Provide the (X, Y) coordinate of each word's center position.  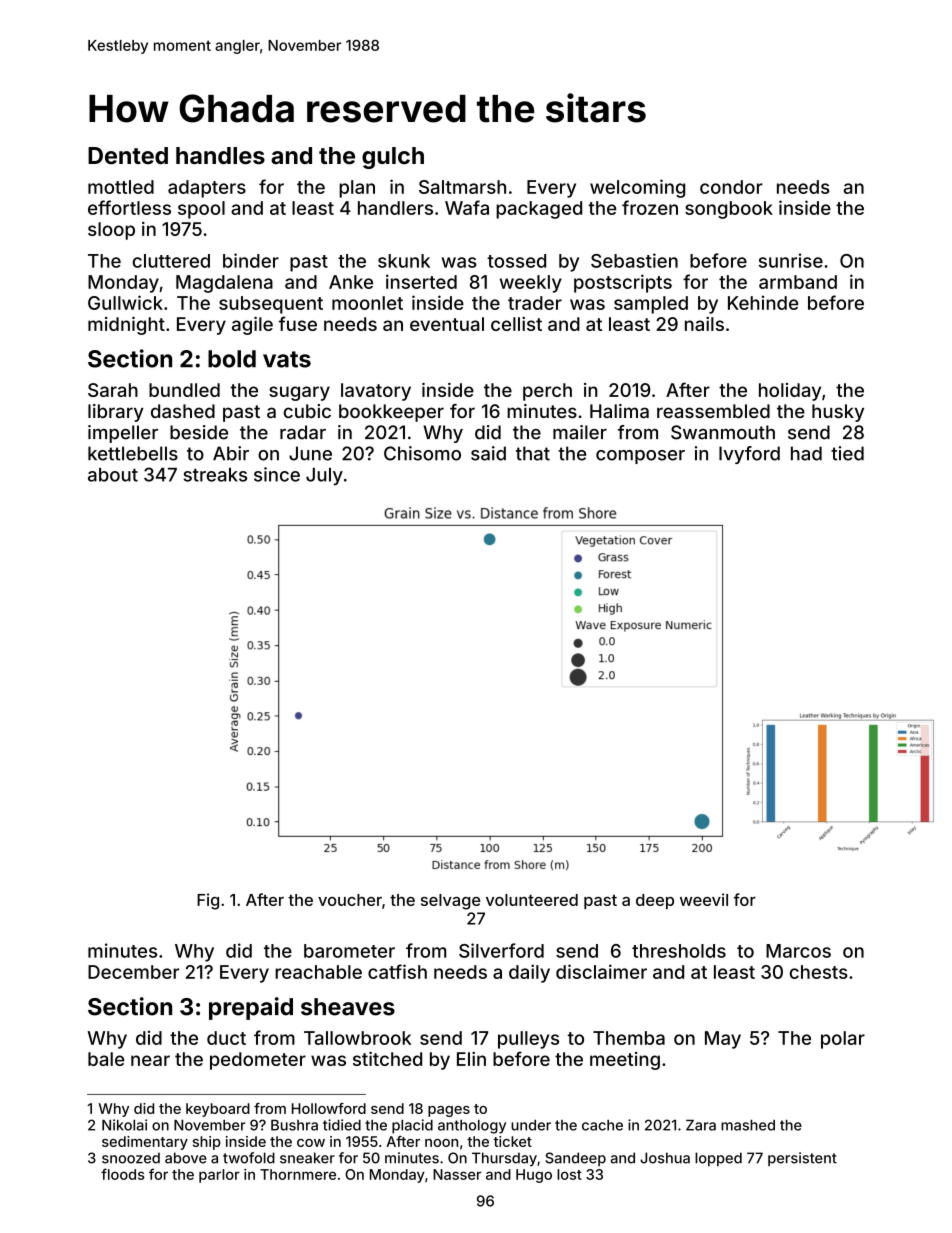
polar (843, 1040)
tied (847, 453)
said (488, 453)
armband (798, 282)
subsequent (271, 305)
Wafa (467, 207)
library (116, 413)
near (150, 1060)
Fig (208, 901)
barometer (349, 951)
